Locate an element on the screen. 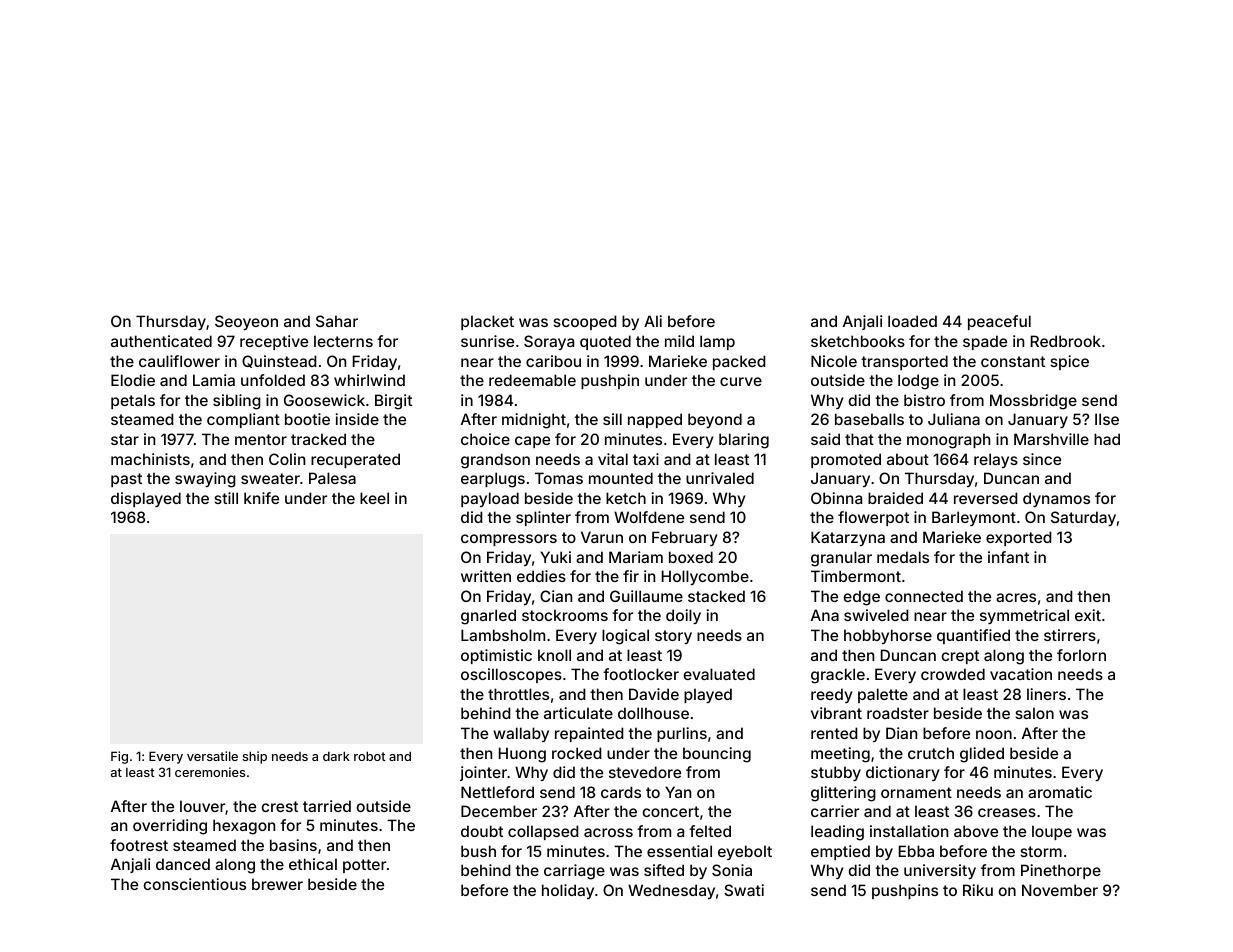 This screenshot has width=1233, height=952. keel is located at coordinates (374, 498).
